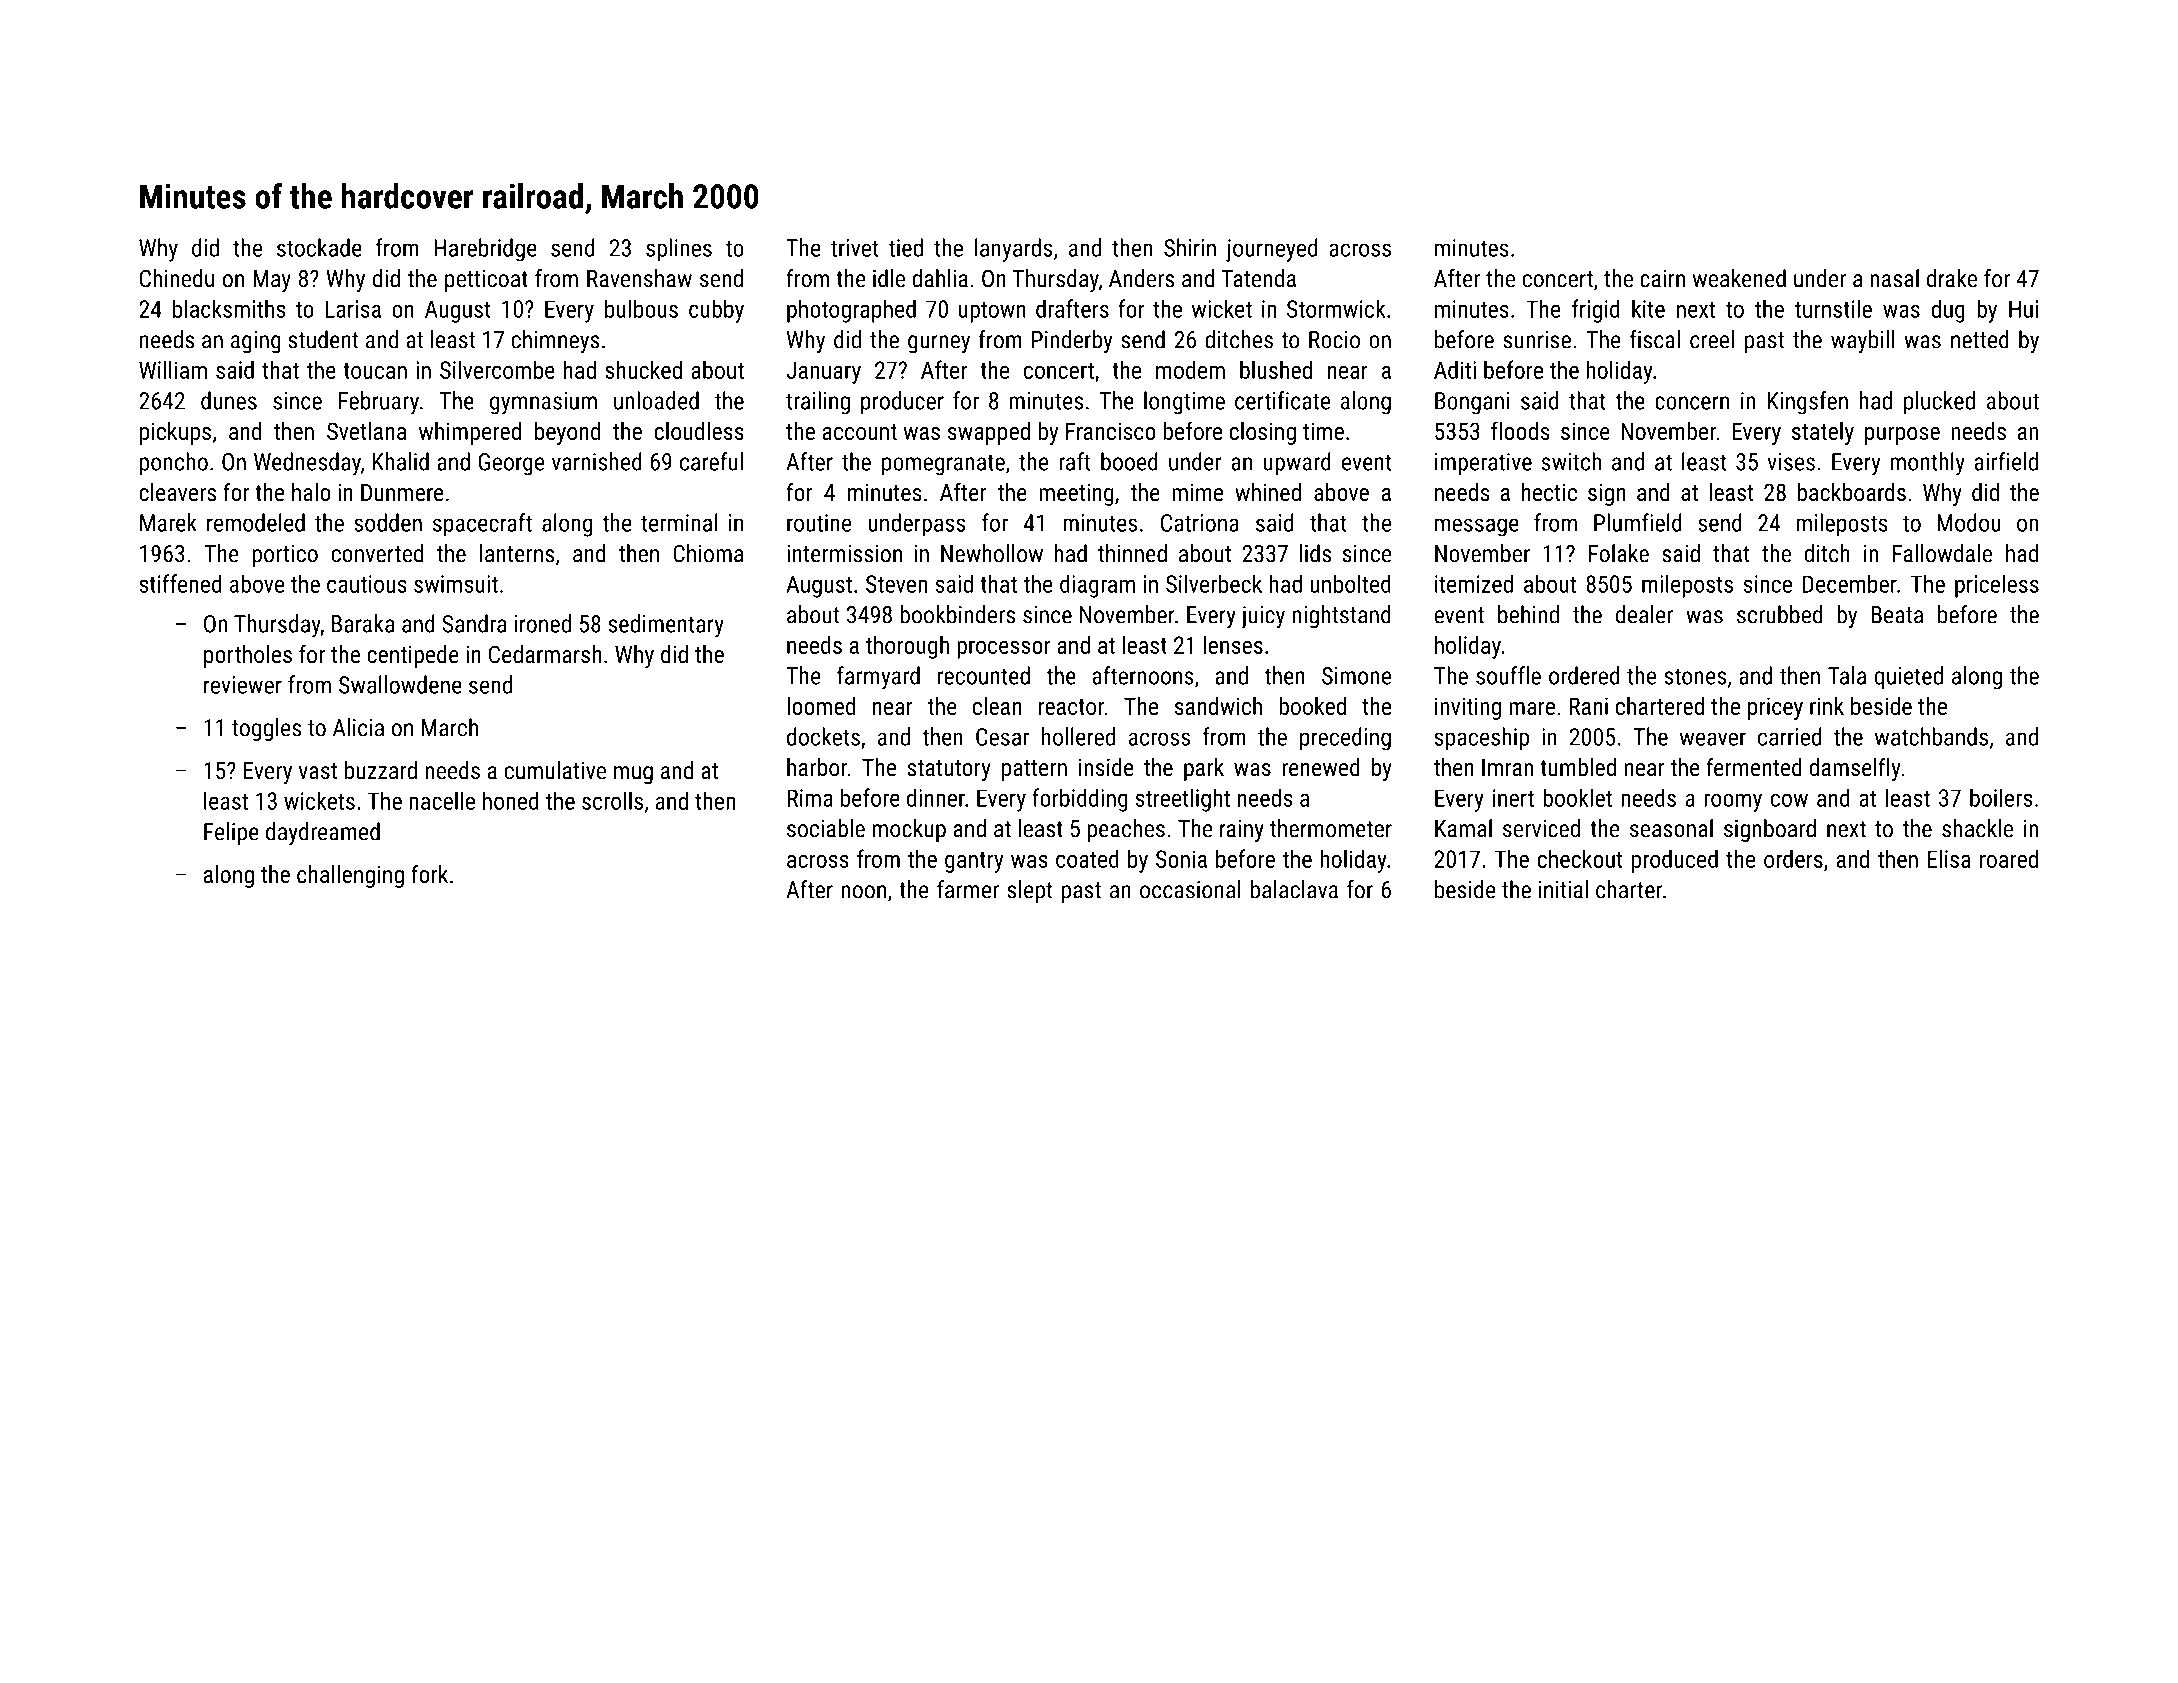 The height and width of the screenshot is (1683, 2178). What do you see at coordinates (319, 247) in the screenshot?
I see `stockade` at bounding box center [319, 247].
